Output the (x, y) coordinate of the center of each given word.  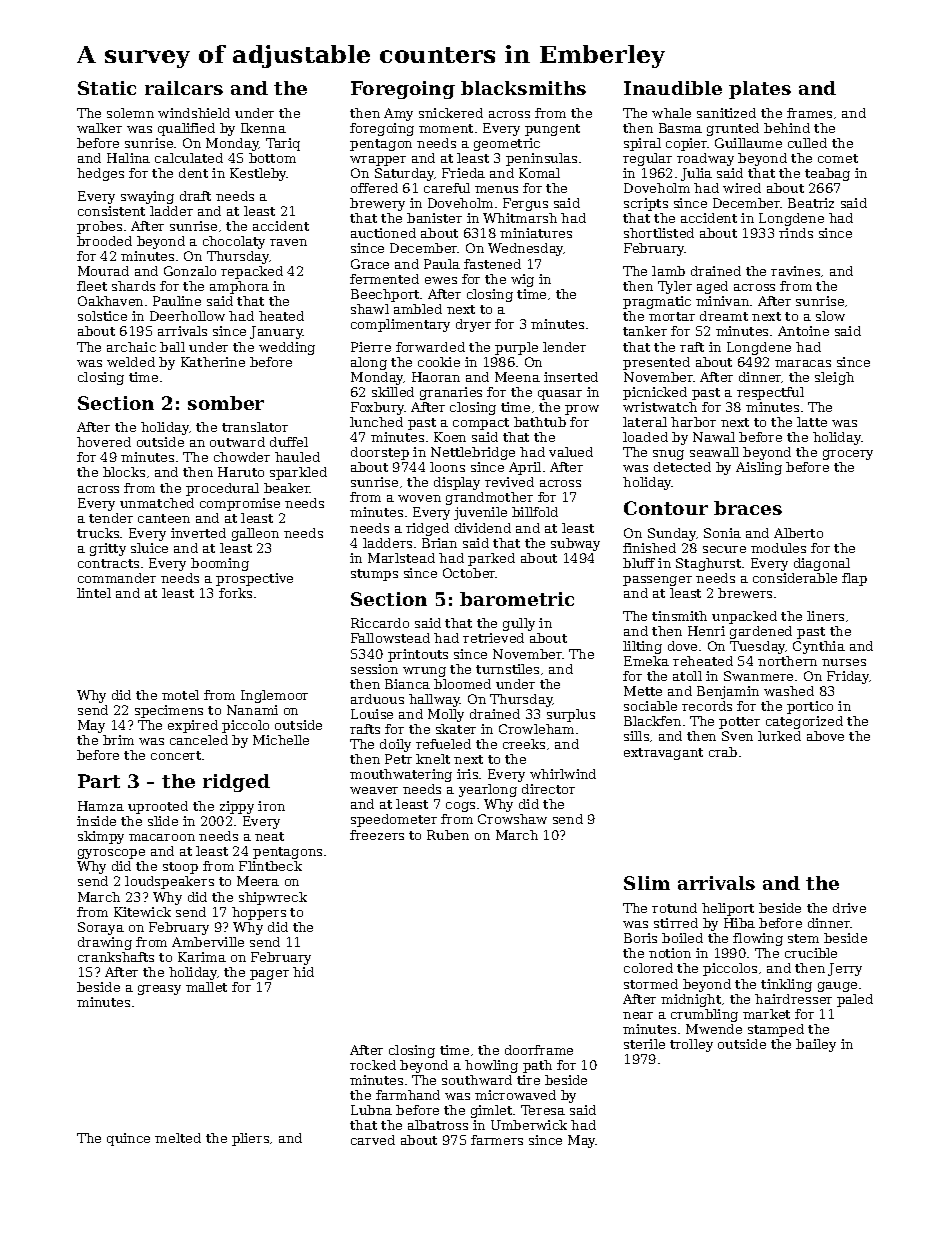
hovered (104, 442)
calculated (189, 158)
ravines (795, 271)
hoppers (259, 913)
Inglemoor (274, 696)
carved (373, 1140)
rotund (674, 908)
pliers (250, 1139)
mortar (672, 316)
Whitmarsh (520, 218)
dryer (473, 325)
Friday (848, 677)
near (638, 1015)
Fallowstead (390, 638)
